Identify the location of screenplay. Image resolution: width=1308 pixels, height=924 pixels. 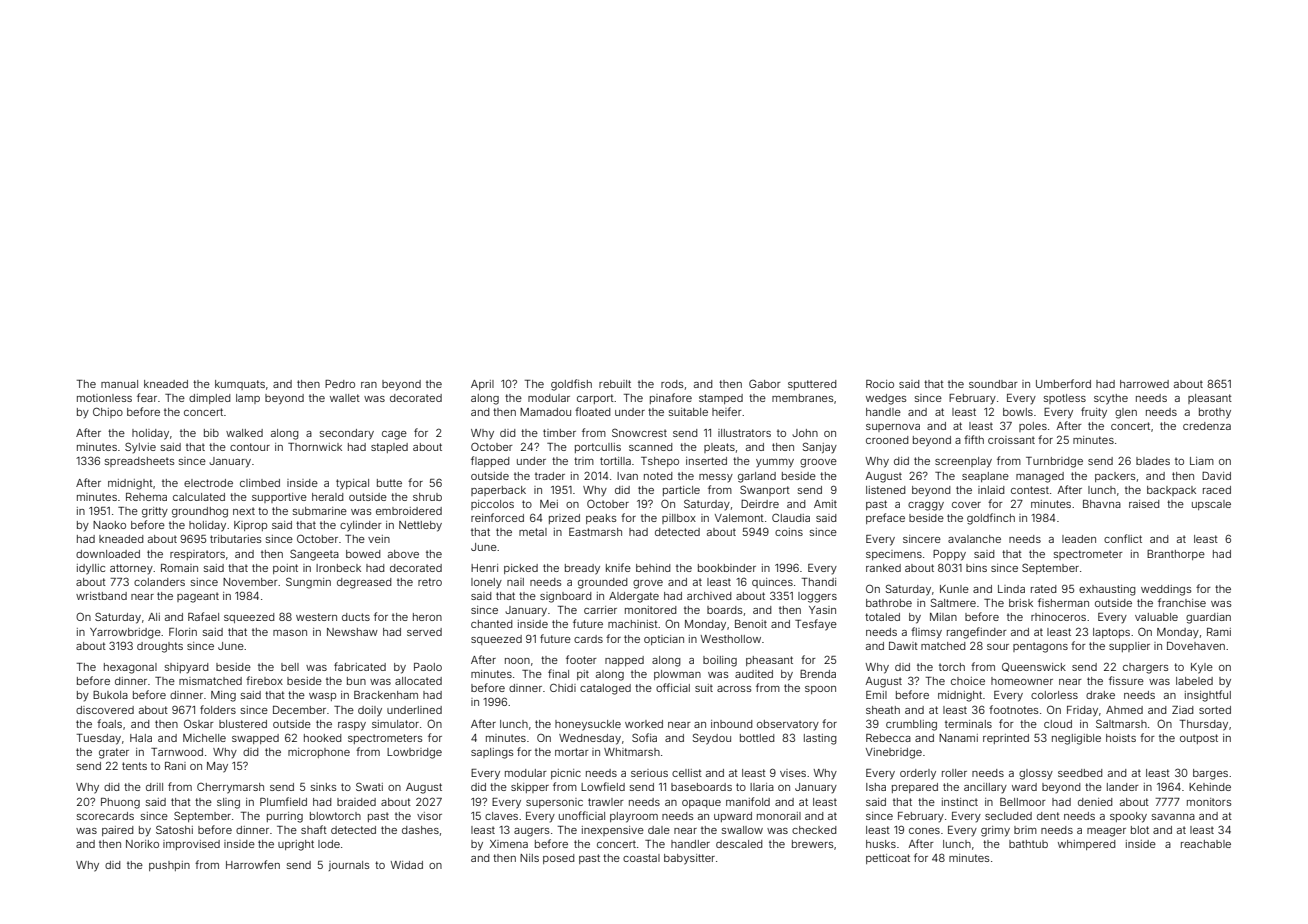
(963, 462).
